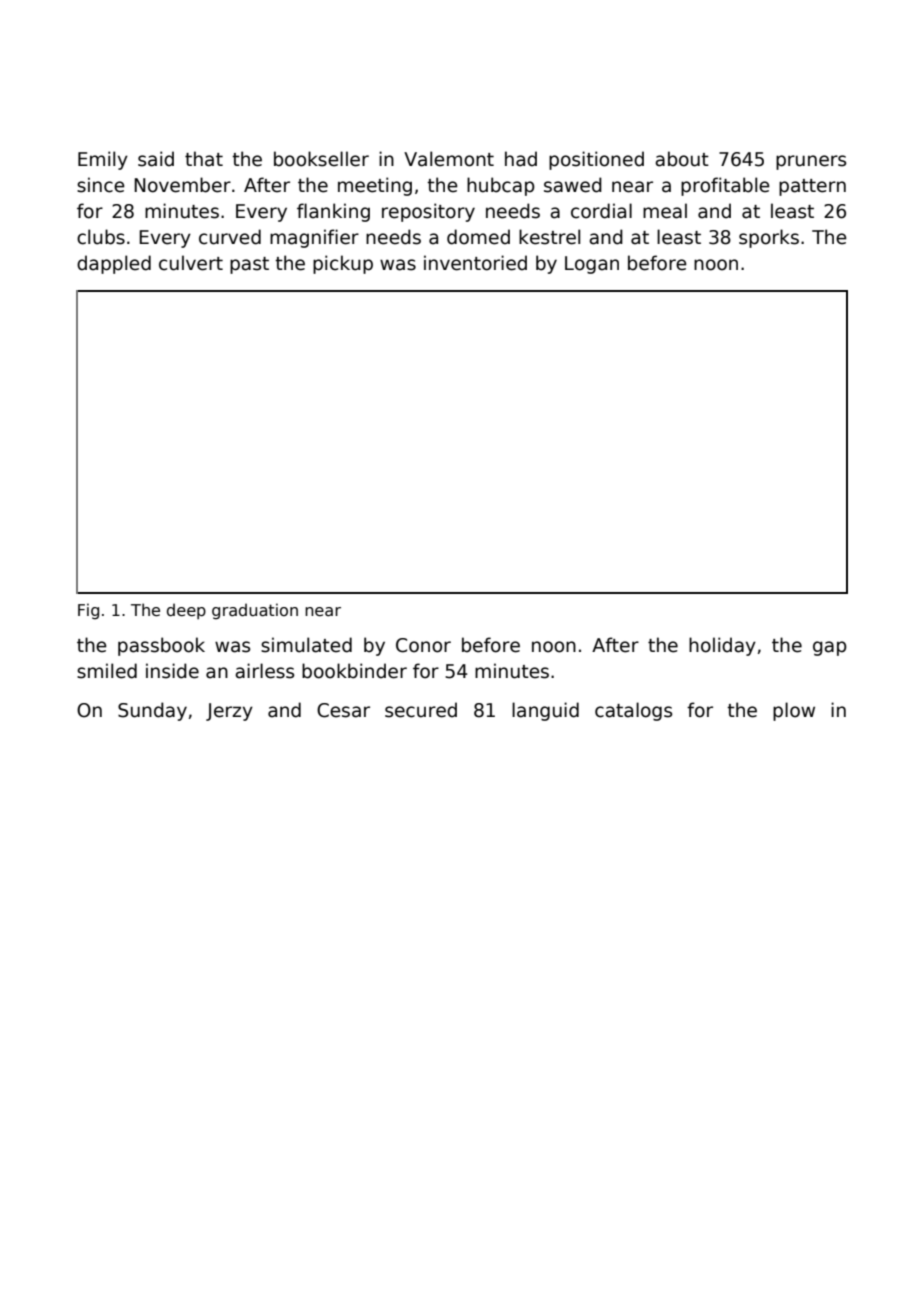  Describe the element at coordinates (592, 265) in the screenshot. I see `Logan` at that location.
